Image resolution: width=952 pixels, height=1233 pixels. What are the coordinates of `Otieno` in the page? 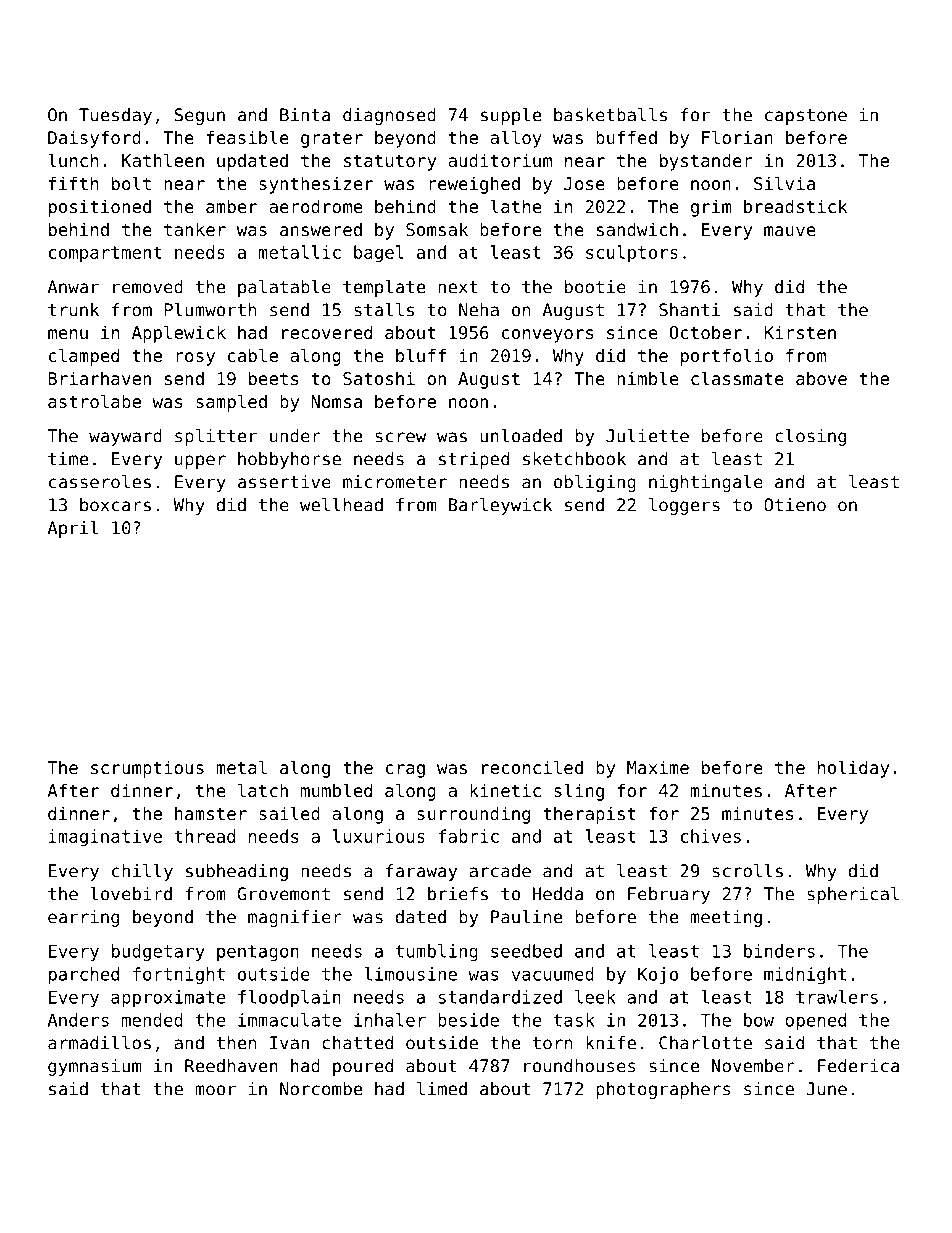 It's located at (795, 505).
